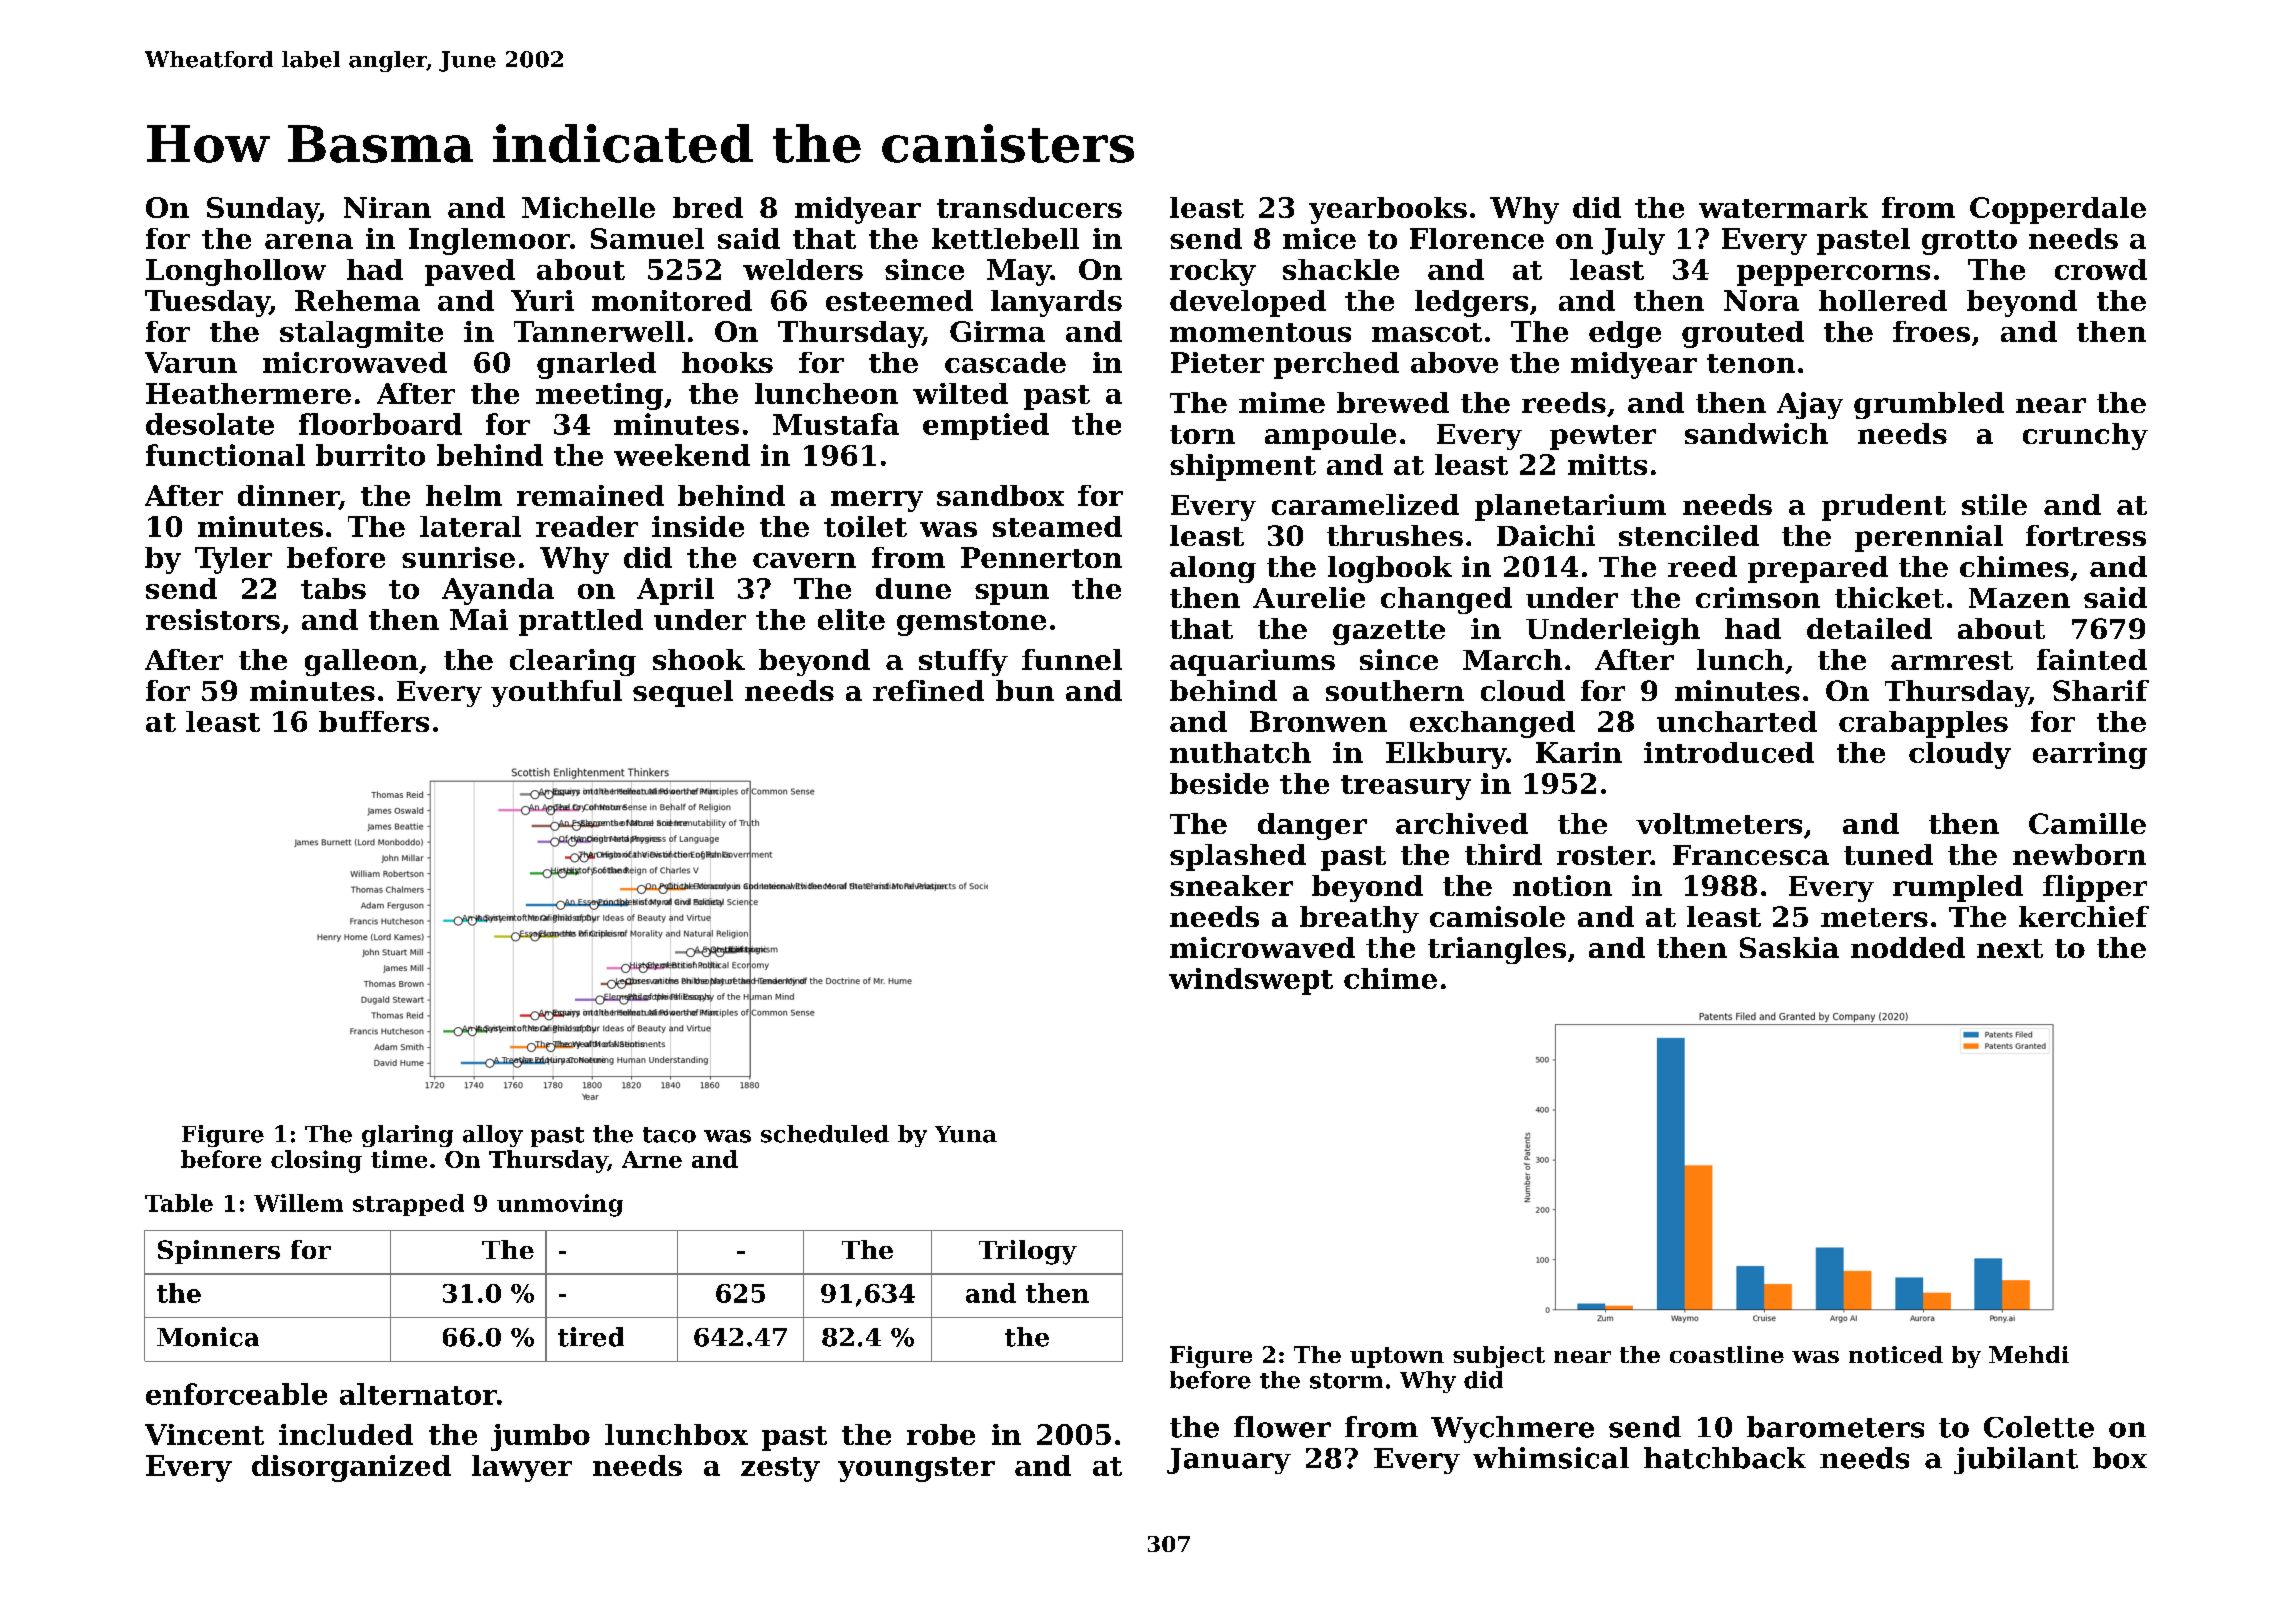 The width and height of the image is (2292, 1620). What do you see at coordinates (1072, 659) in the image?
I see `funnel` at bounding box center [1072, 659].
